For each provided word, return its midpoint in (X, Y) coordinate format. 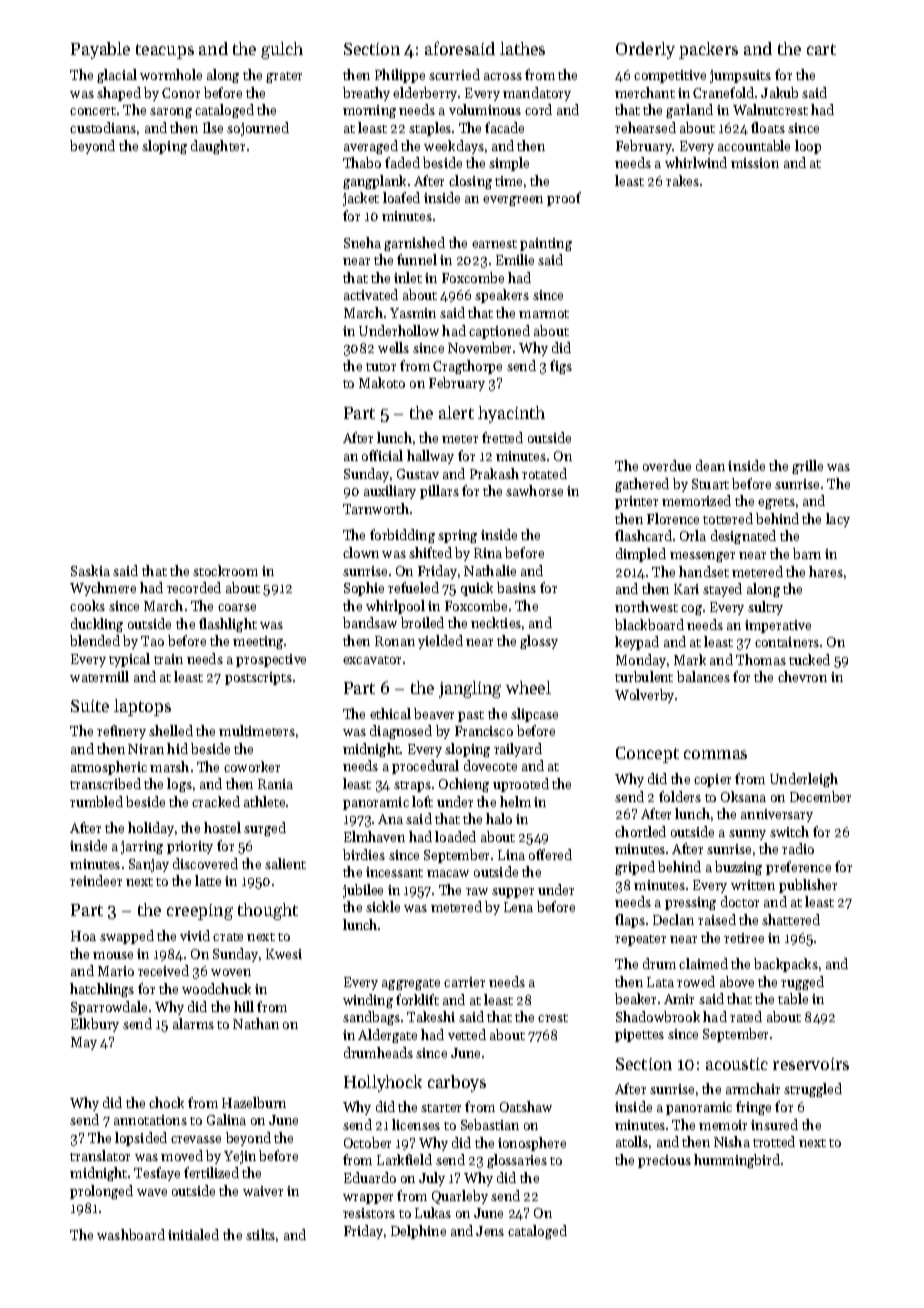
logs (179, 785)
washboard (131, 1234)
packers (708, 50)
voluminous (485, 109)
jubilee (363, 891)
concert (93, 111)
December (820, 796)
